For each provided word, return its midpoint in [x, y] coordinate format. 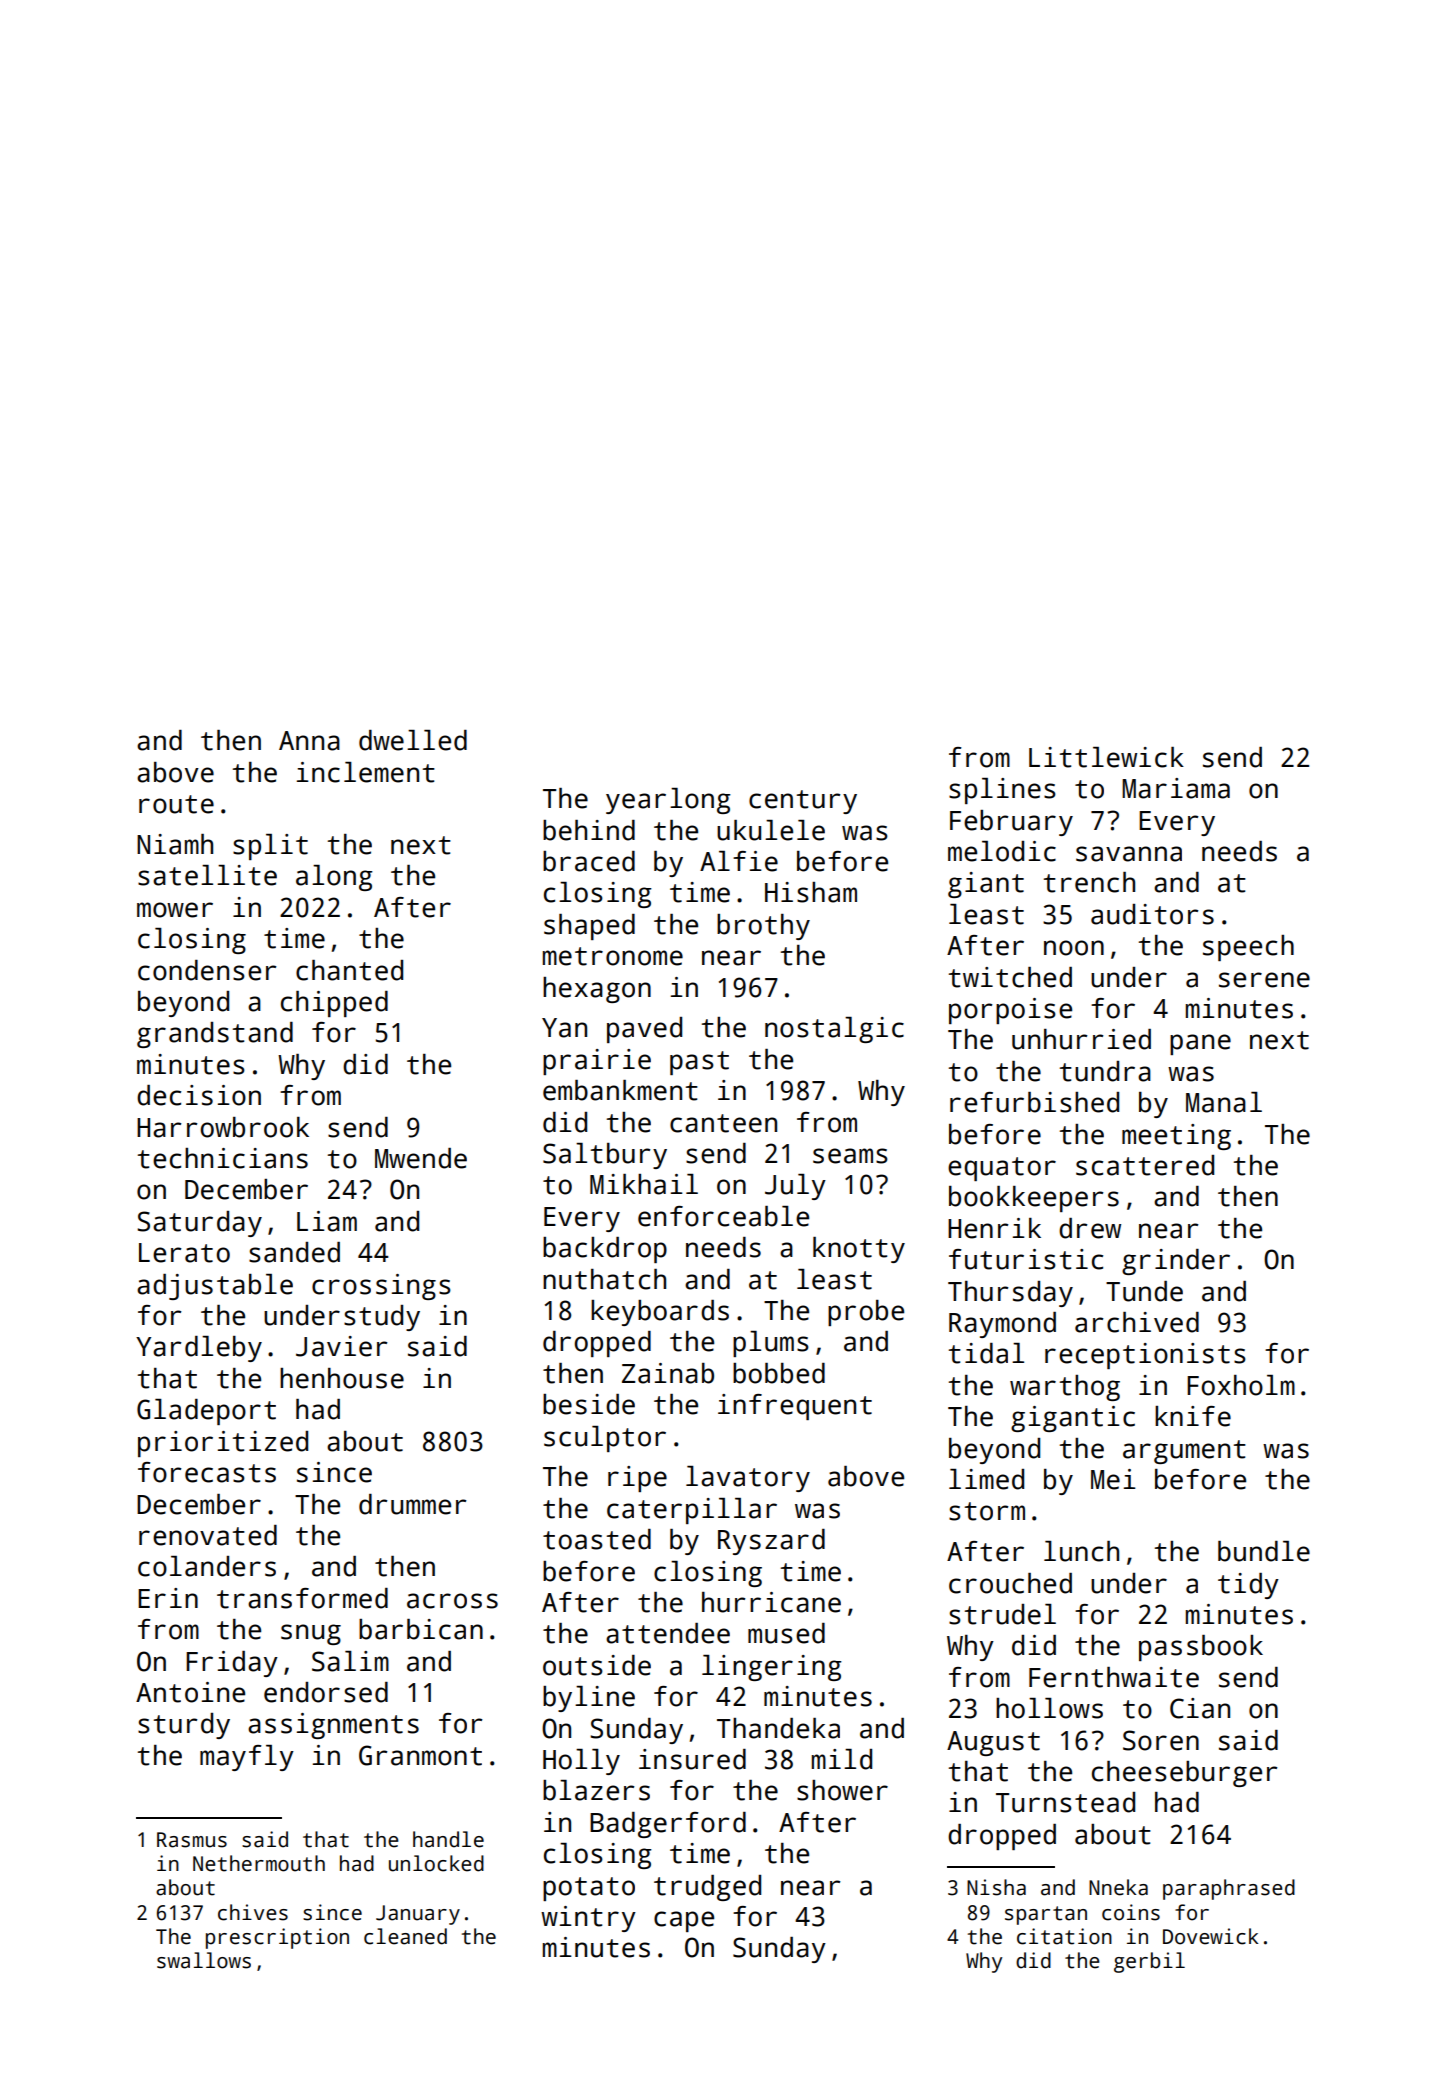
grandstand [215, 1035]
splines [1002, 791]
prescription [277, 1938]
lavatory [748, 1479]
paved [644, 1030]
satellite [207, 875]
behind [589, 830]
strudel [1002, 1614]
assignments [333, 1726]
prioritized [223, 1444]
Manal [1224, 1102]
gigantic [1073, 1419]
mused [786, 1633]
